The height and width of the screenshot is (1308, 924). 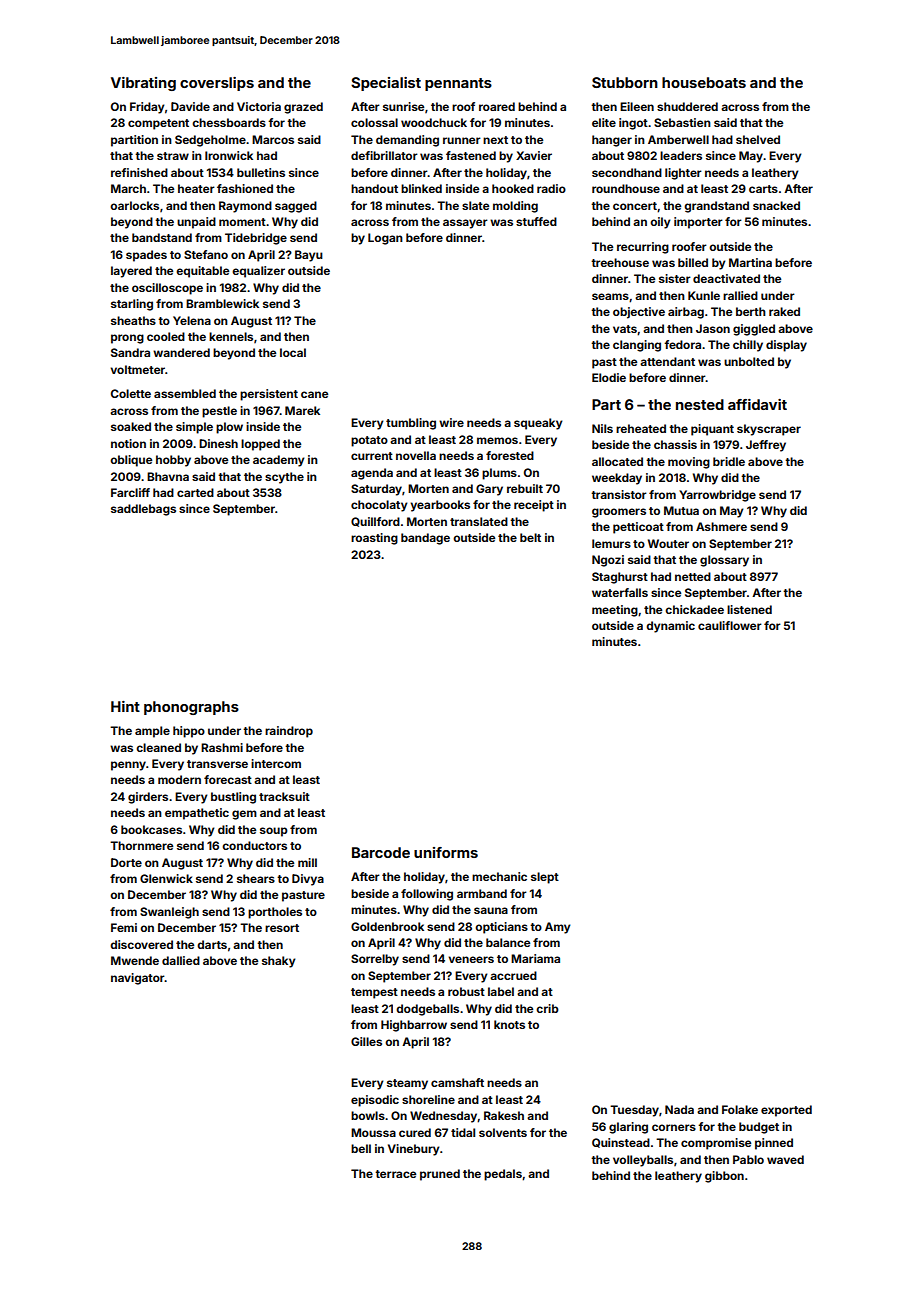 I want to click on houseboats, so click(x=704, y=82).
